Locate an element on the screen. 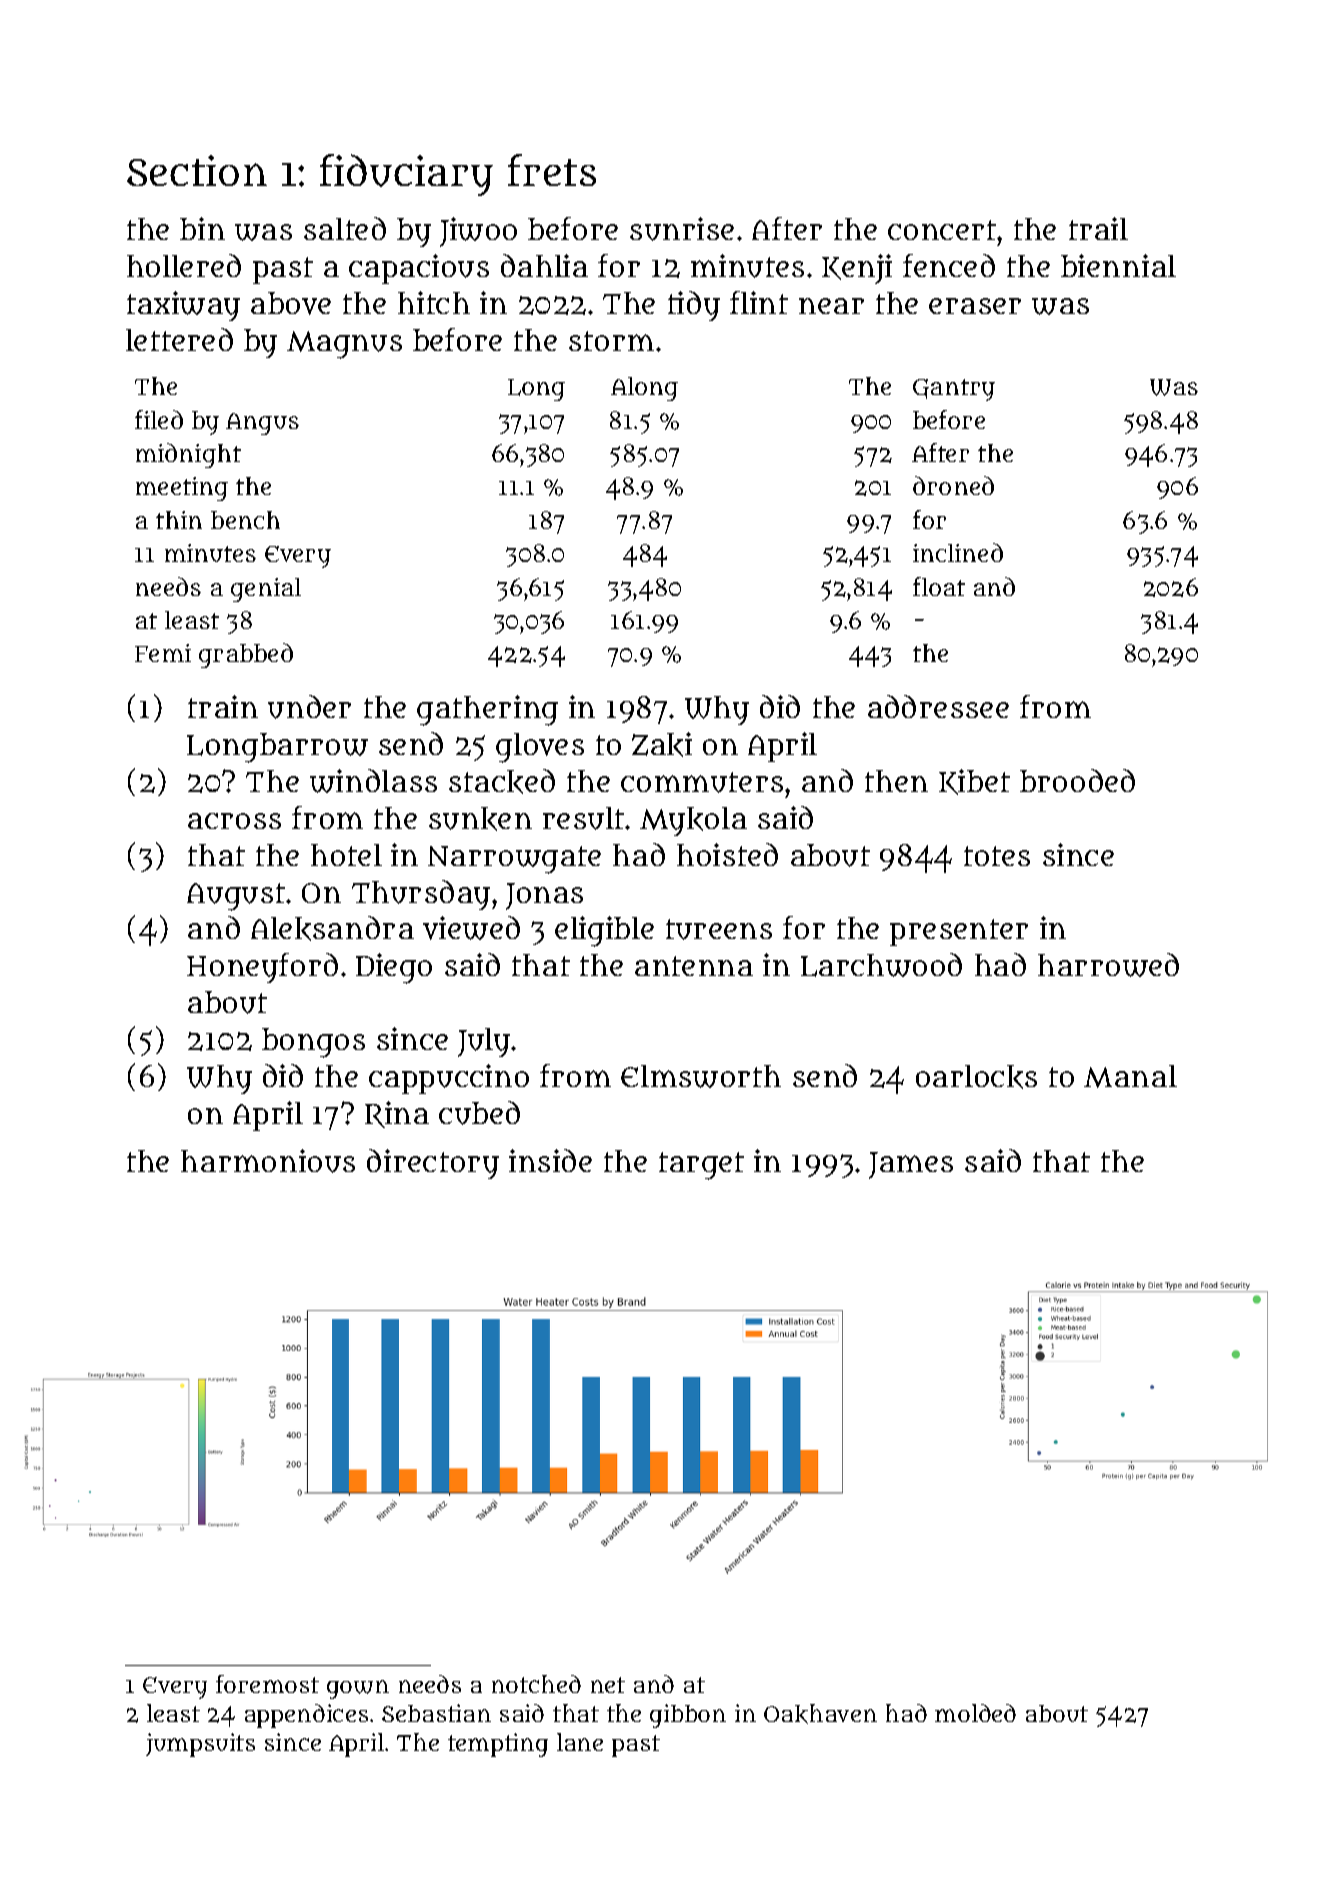 Image resolution: width=1334 pixels, height=1887 pixels. harrowed is located at coordinates (1108, 965).
